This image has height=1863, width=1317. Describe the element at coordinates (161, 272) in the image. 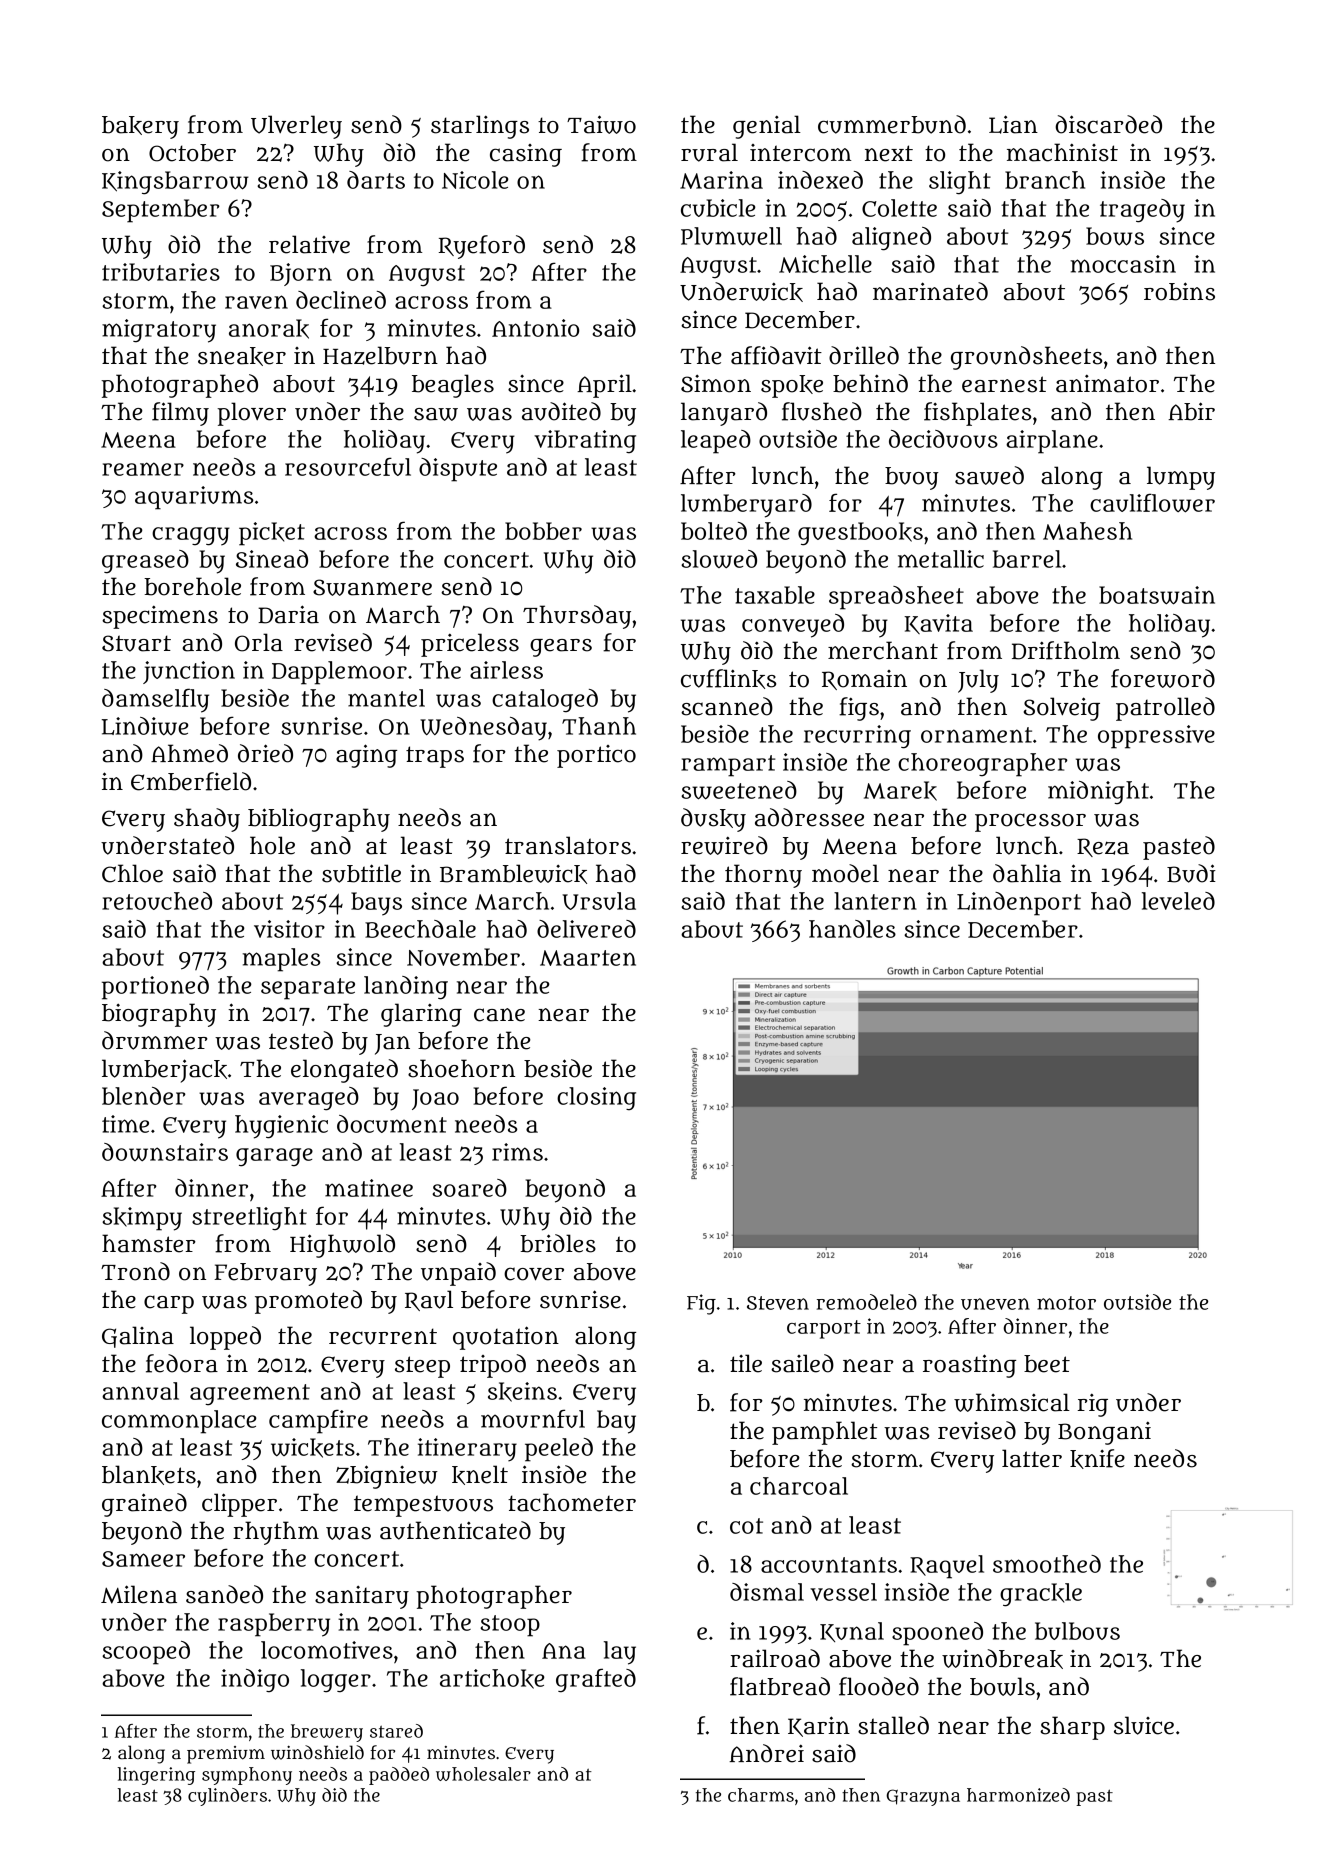

I see `tributaries` at that location.
